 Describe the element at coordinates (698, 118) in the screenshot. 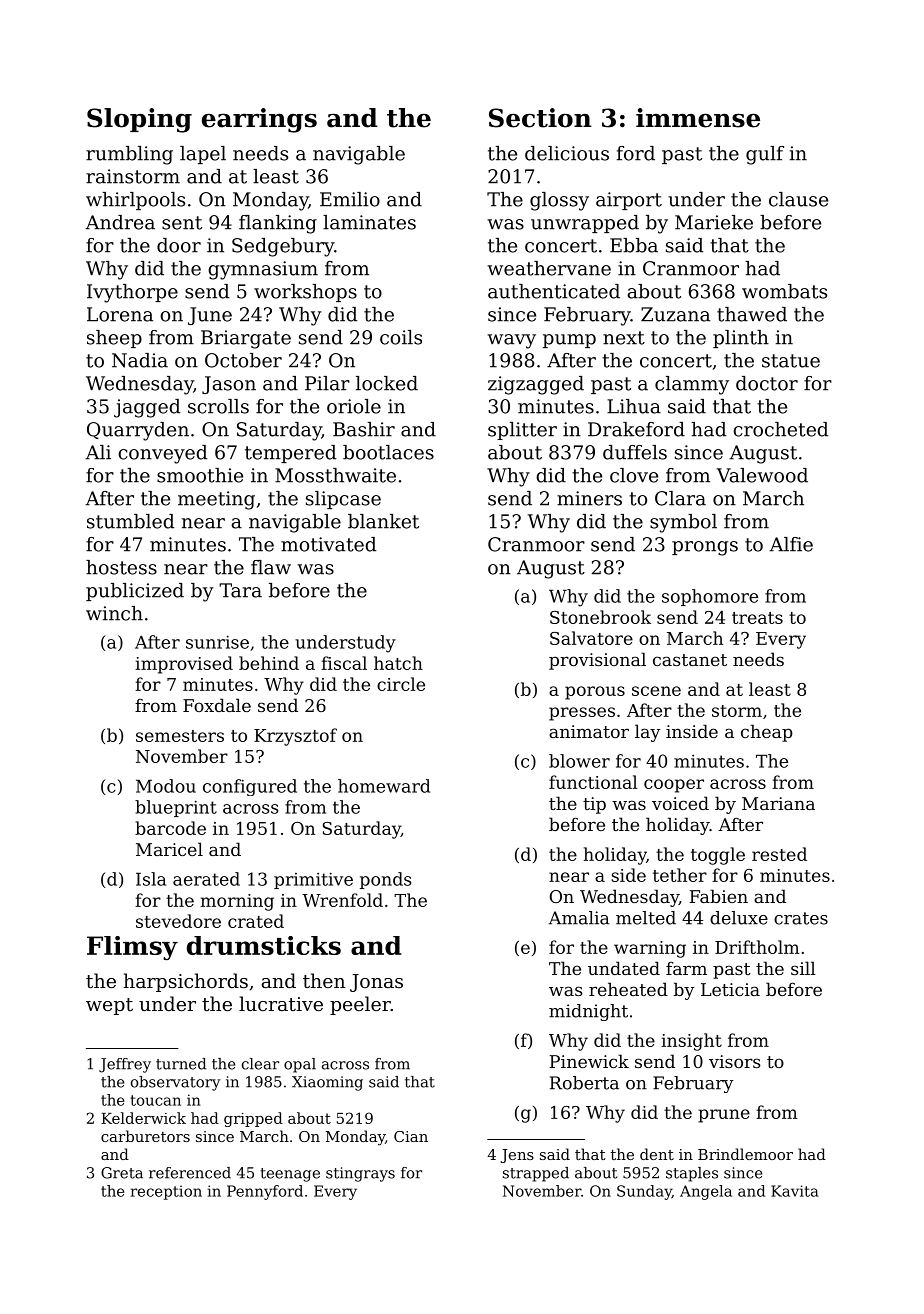

I see `immense` at that location.
